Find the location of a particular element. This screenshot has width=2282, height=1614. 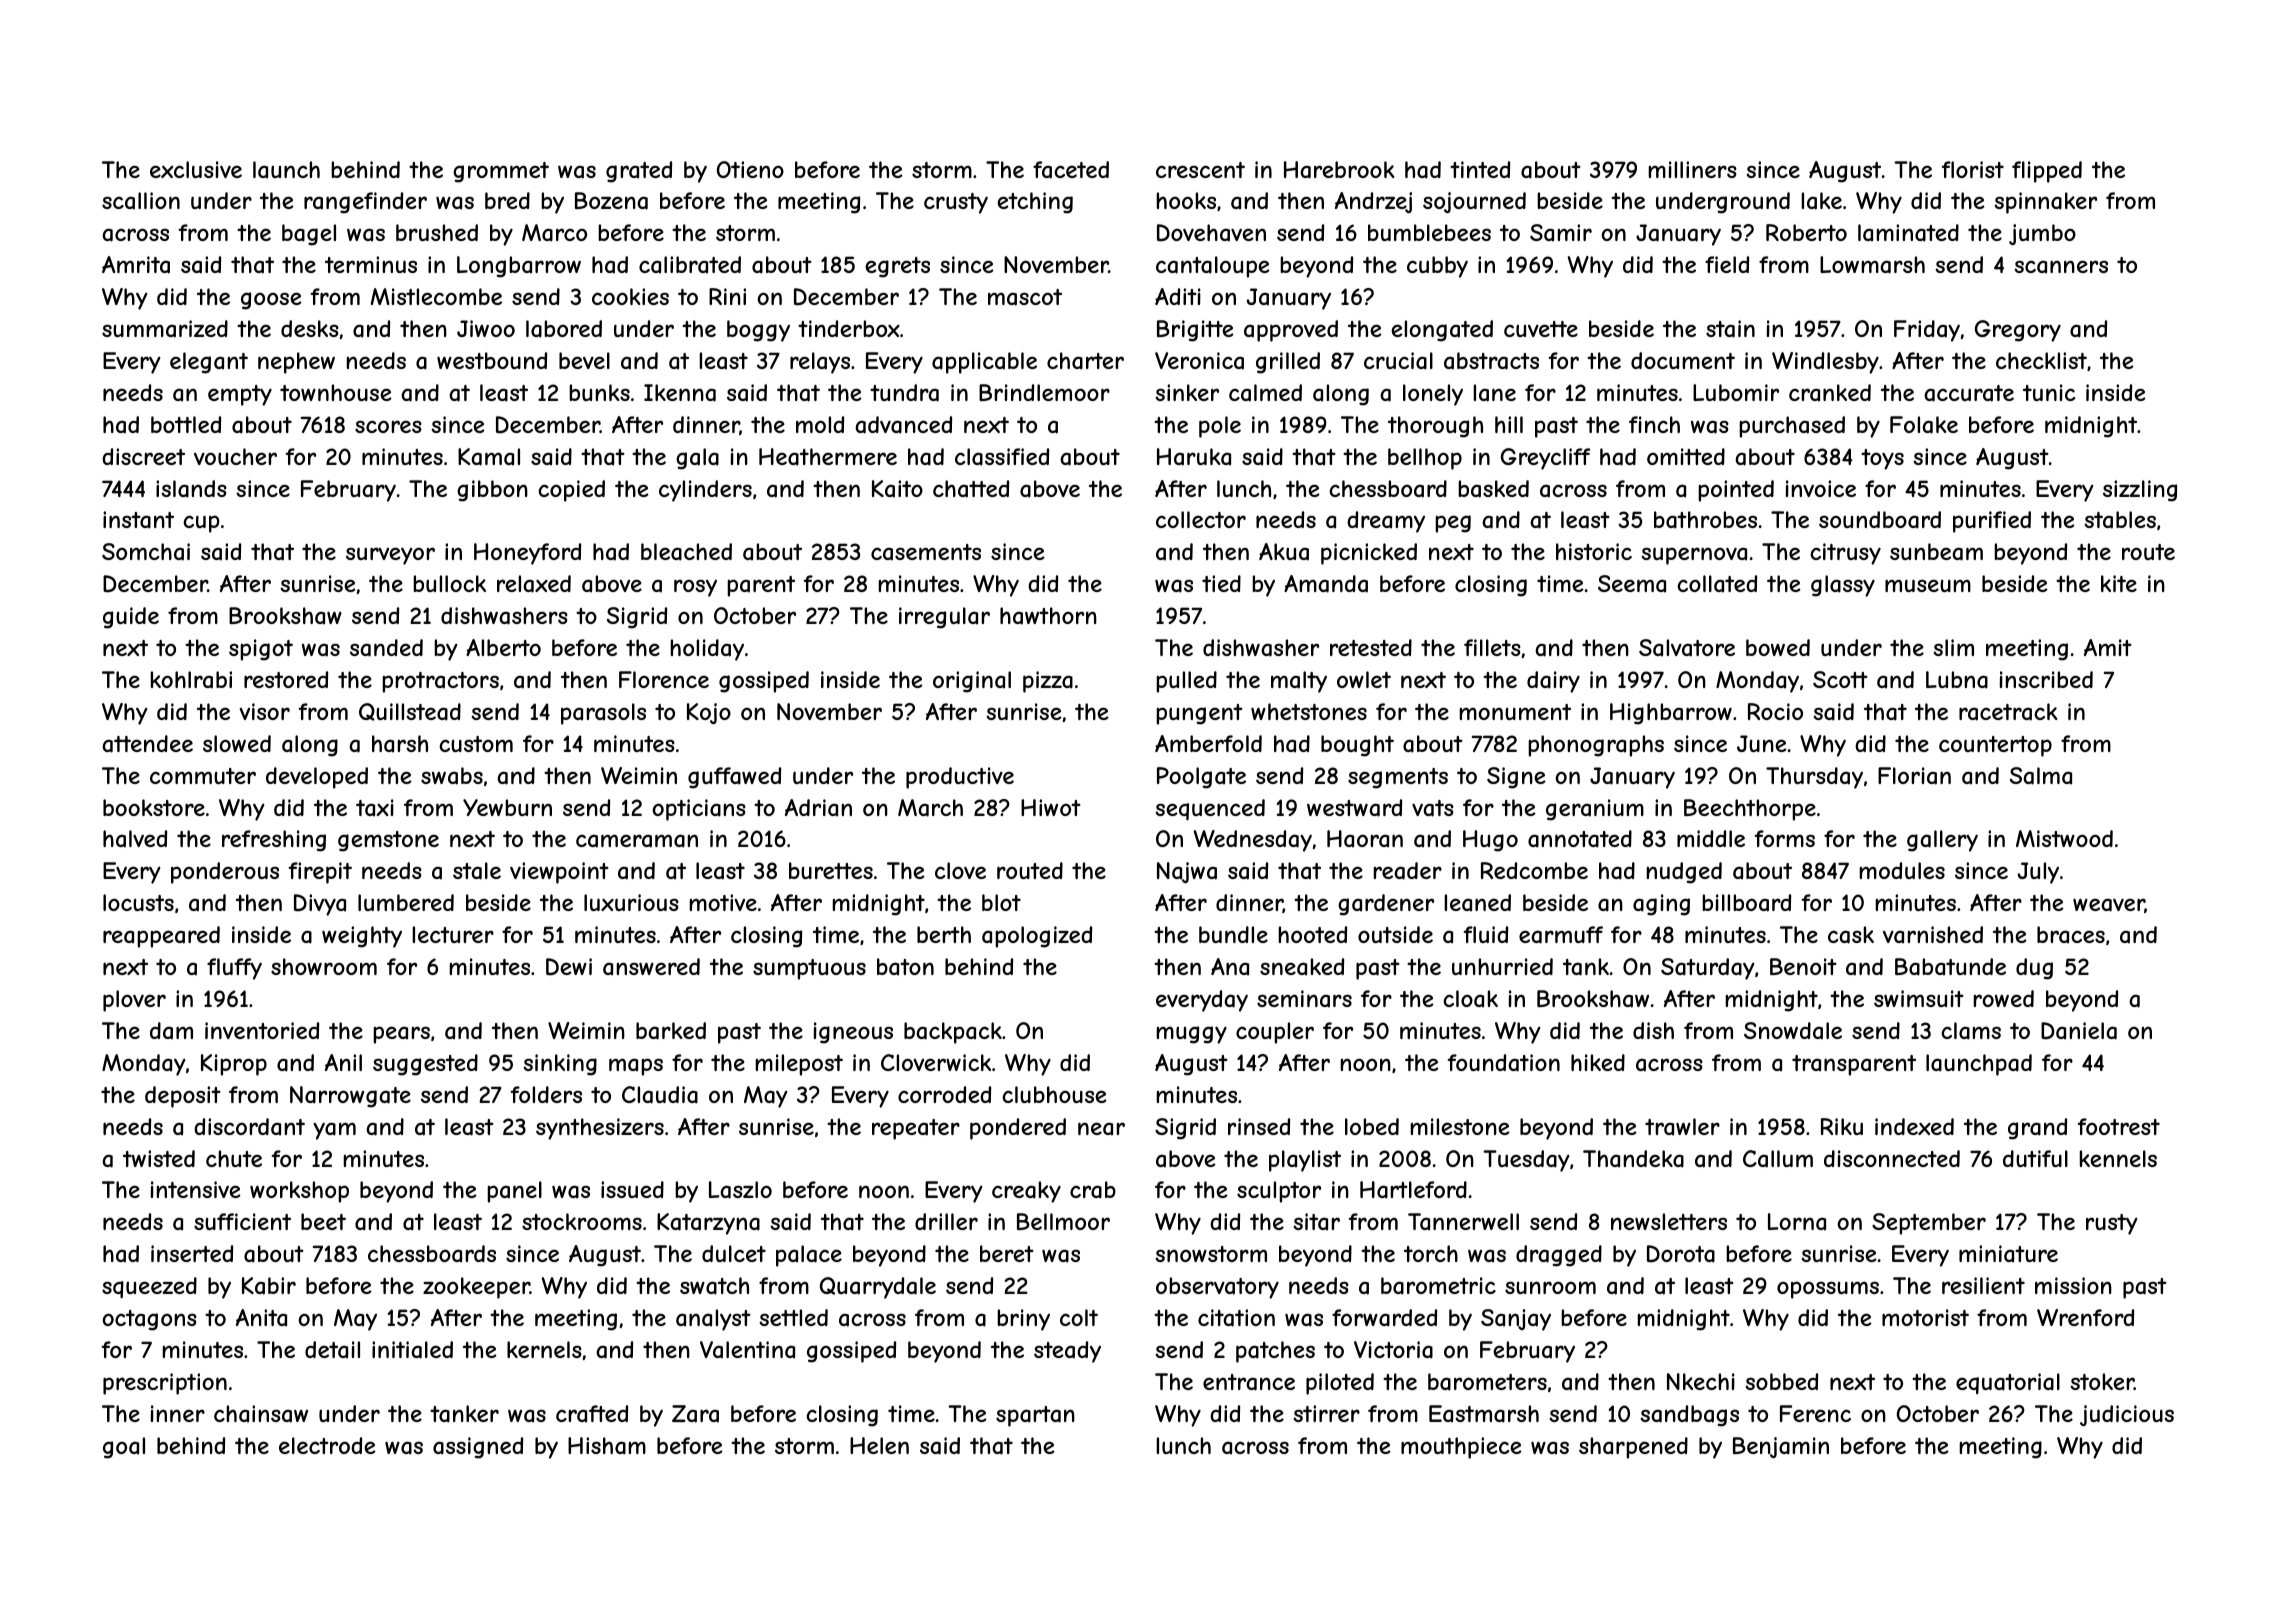

goal is located at coordinates (124, 1448).
